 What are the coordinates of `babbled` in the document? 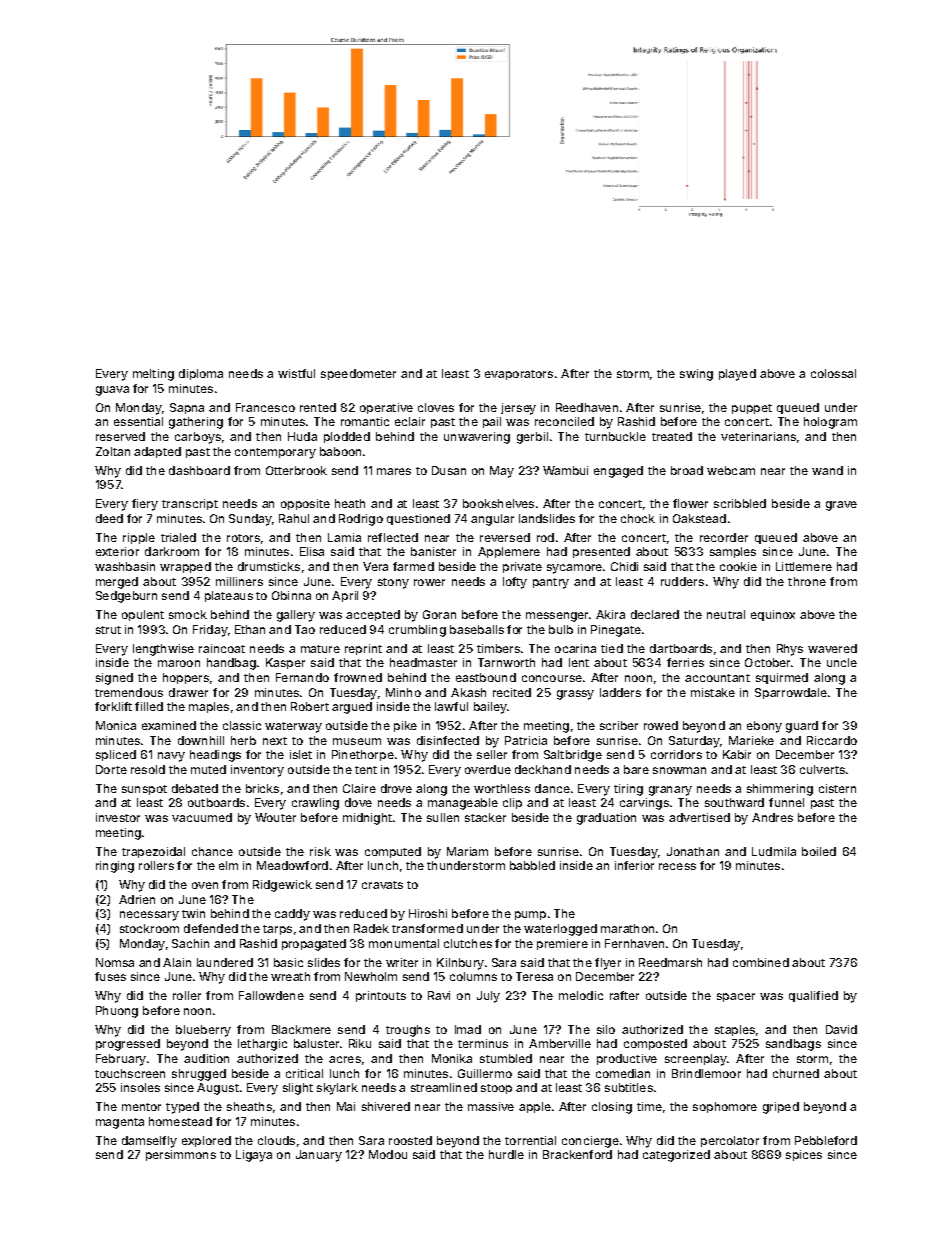 It's located at (532, 865).
